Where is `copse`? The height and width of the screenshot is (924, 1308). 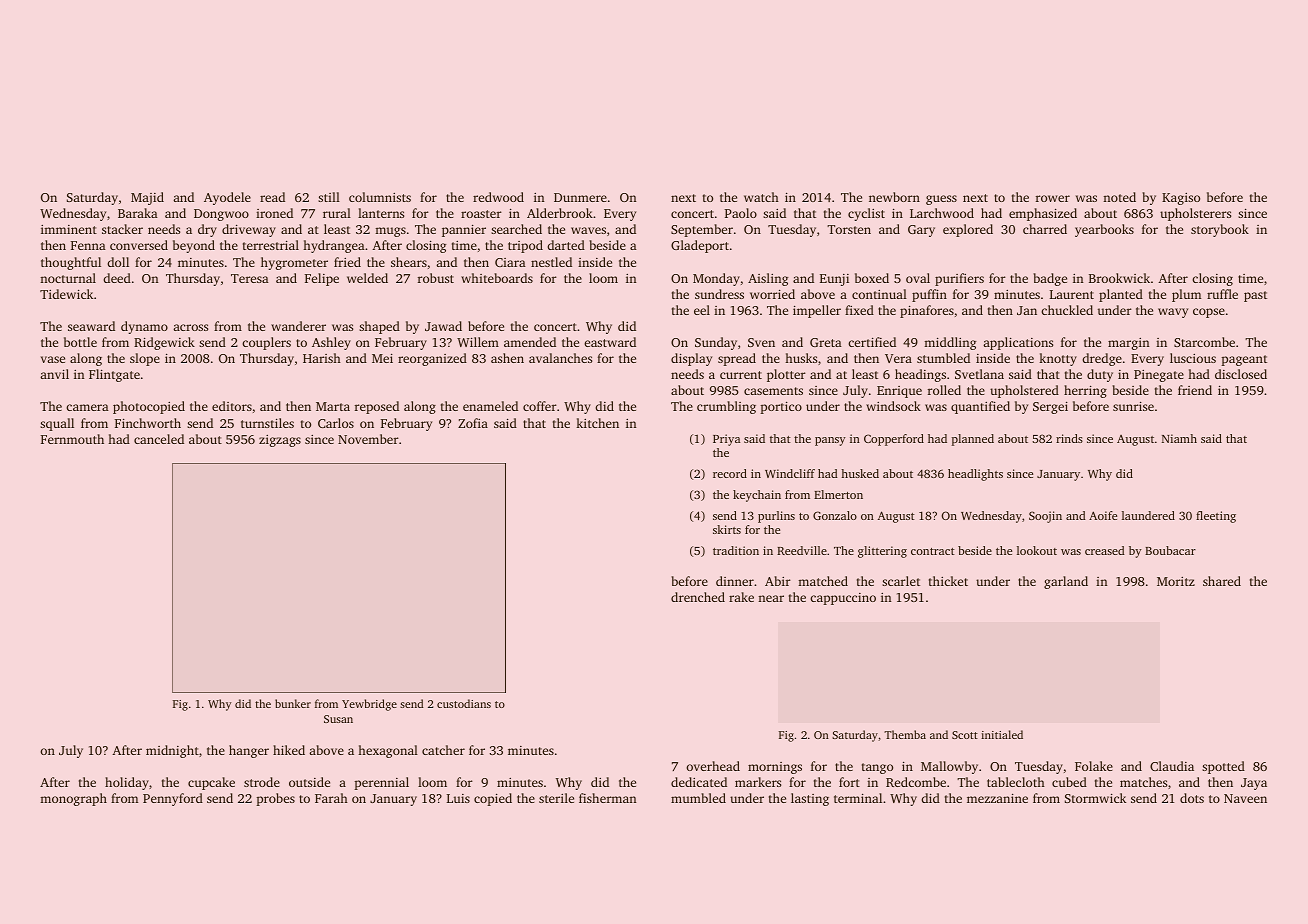 copse is located at coordinates (1209, 313).
